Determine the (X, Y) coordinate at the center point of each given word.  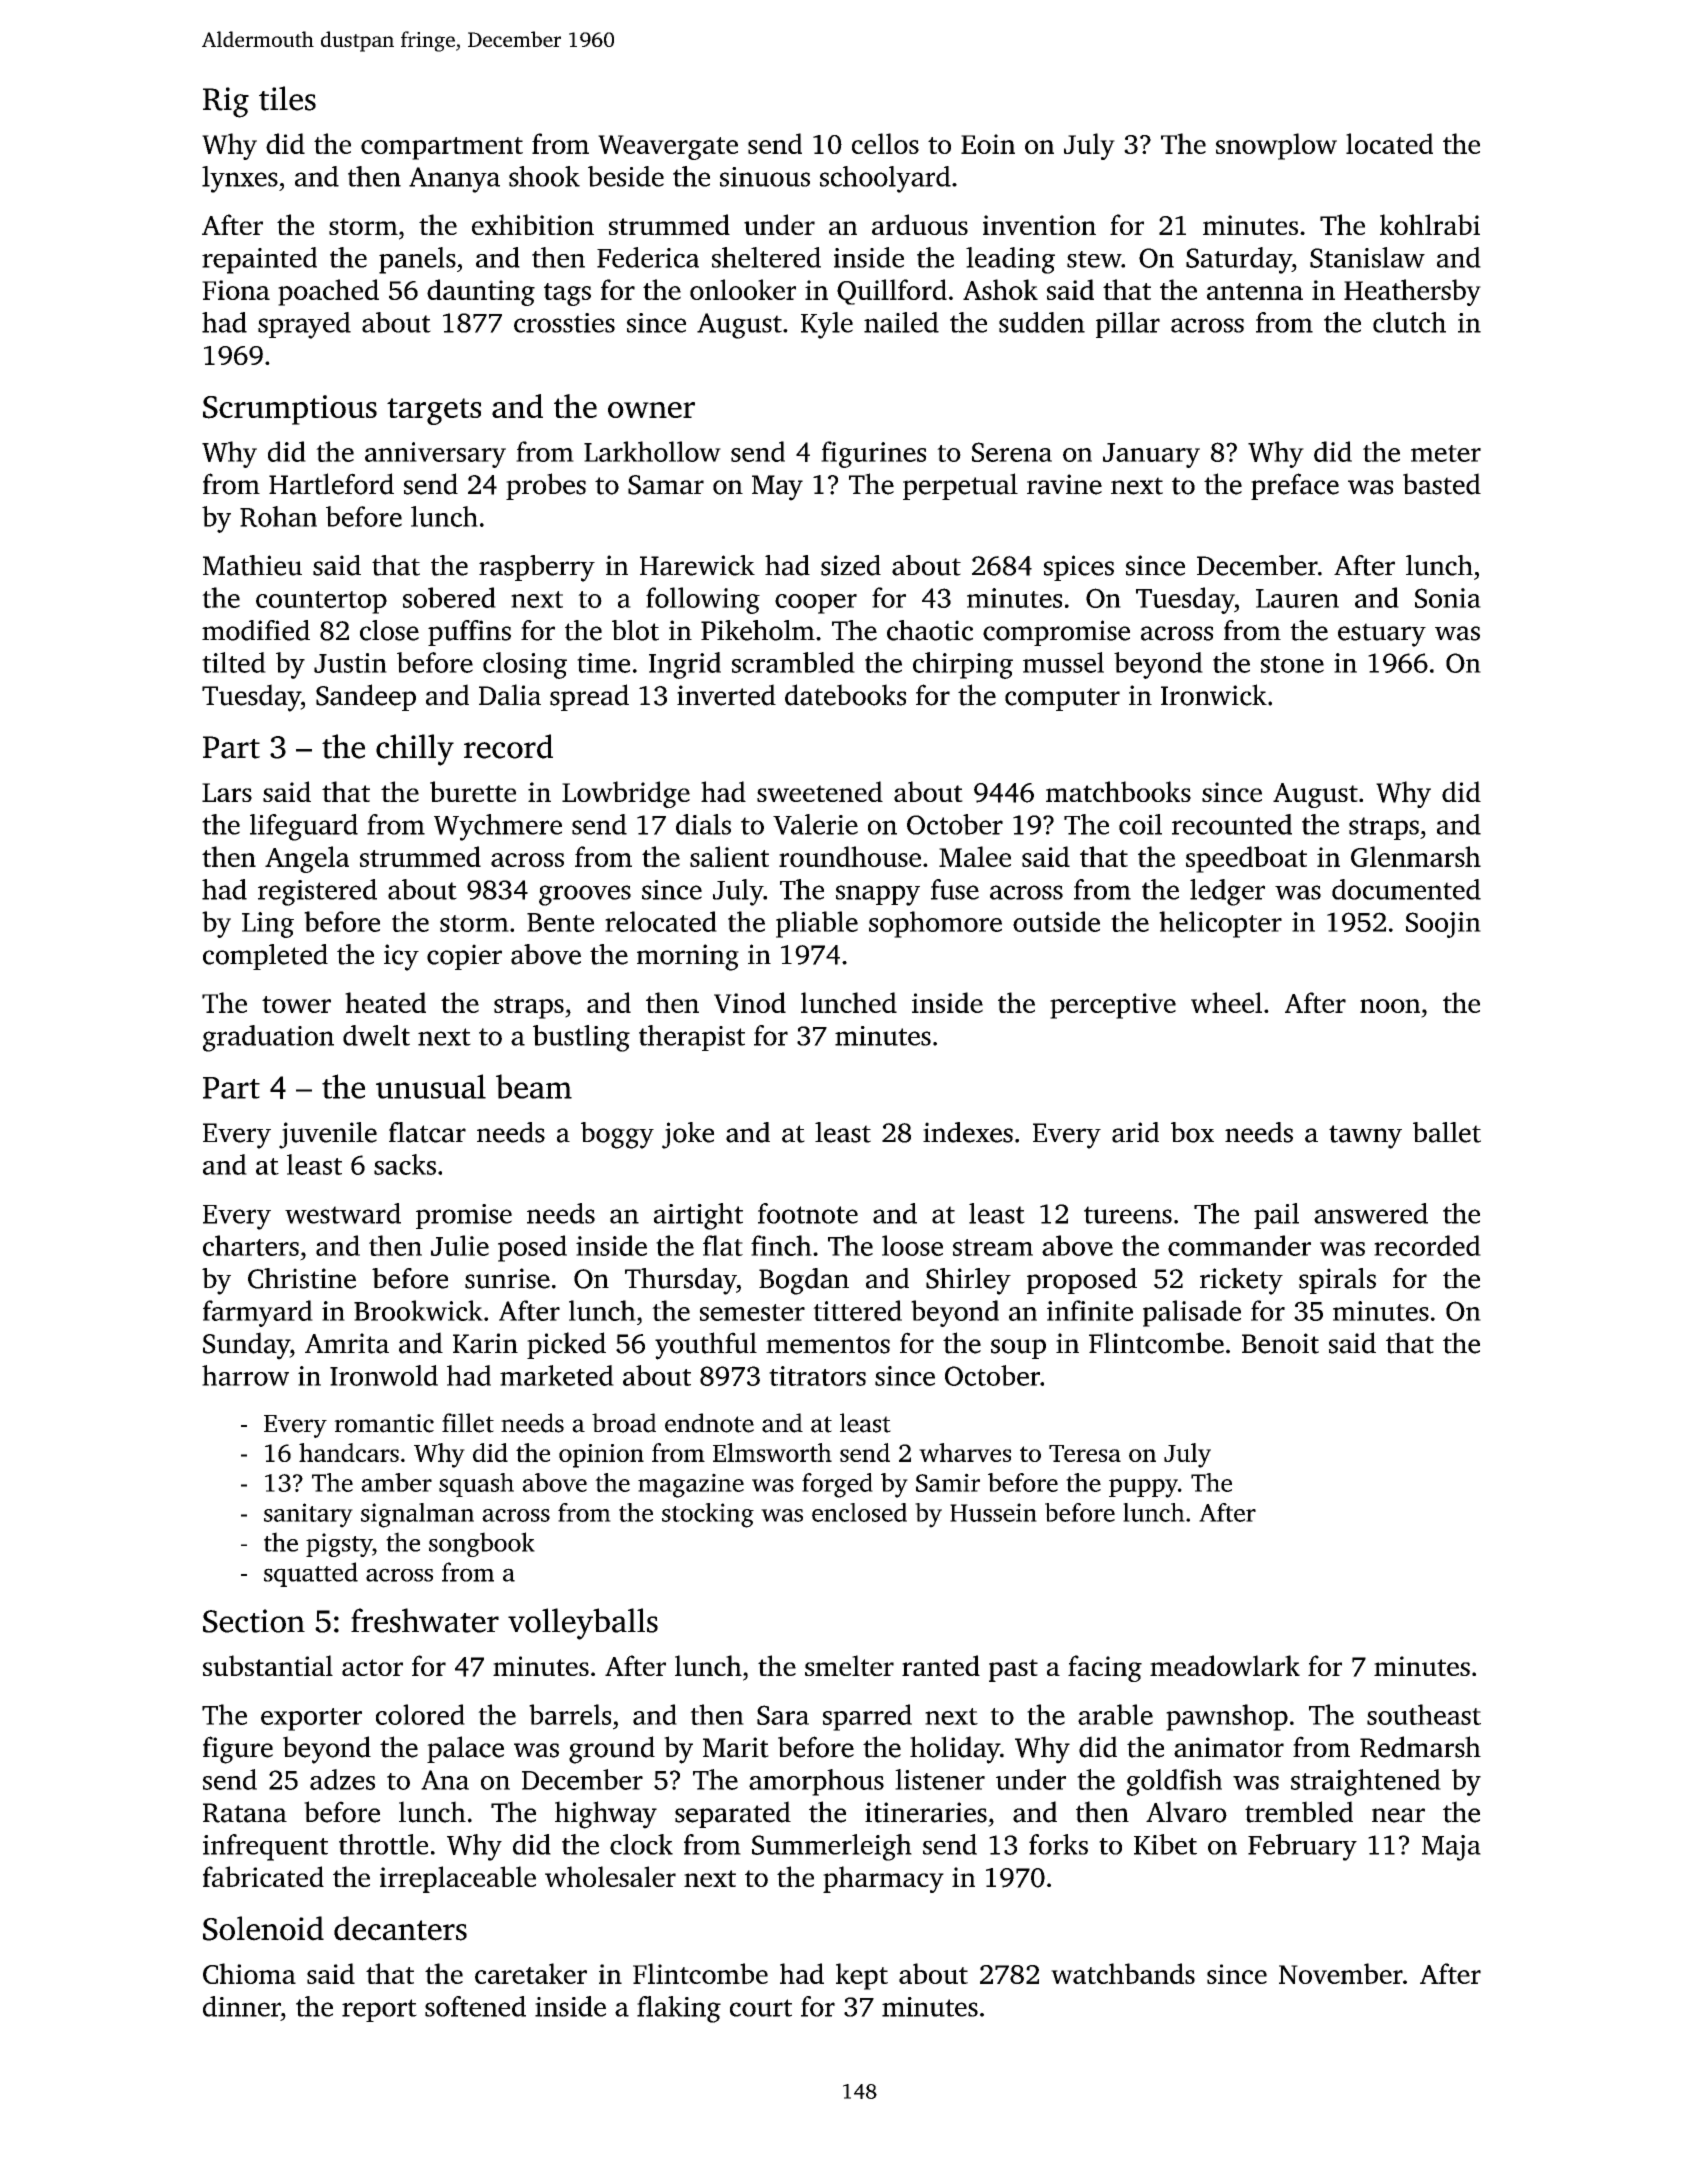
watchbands (1123, 1973)
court (761, 2008)
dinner (242, 2006)
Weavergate (668, 147)
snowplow (1276, 146)
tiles (287, 98)
